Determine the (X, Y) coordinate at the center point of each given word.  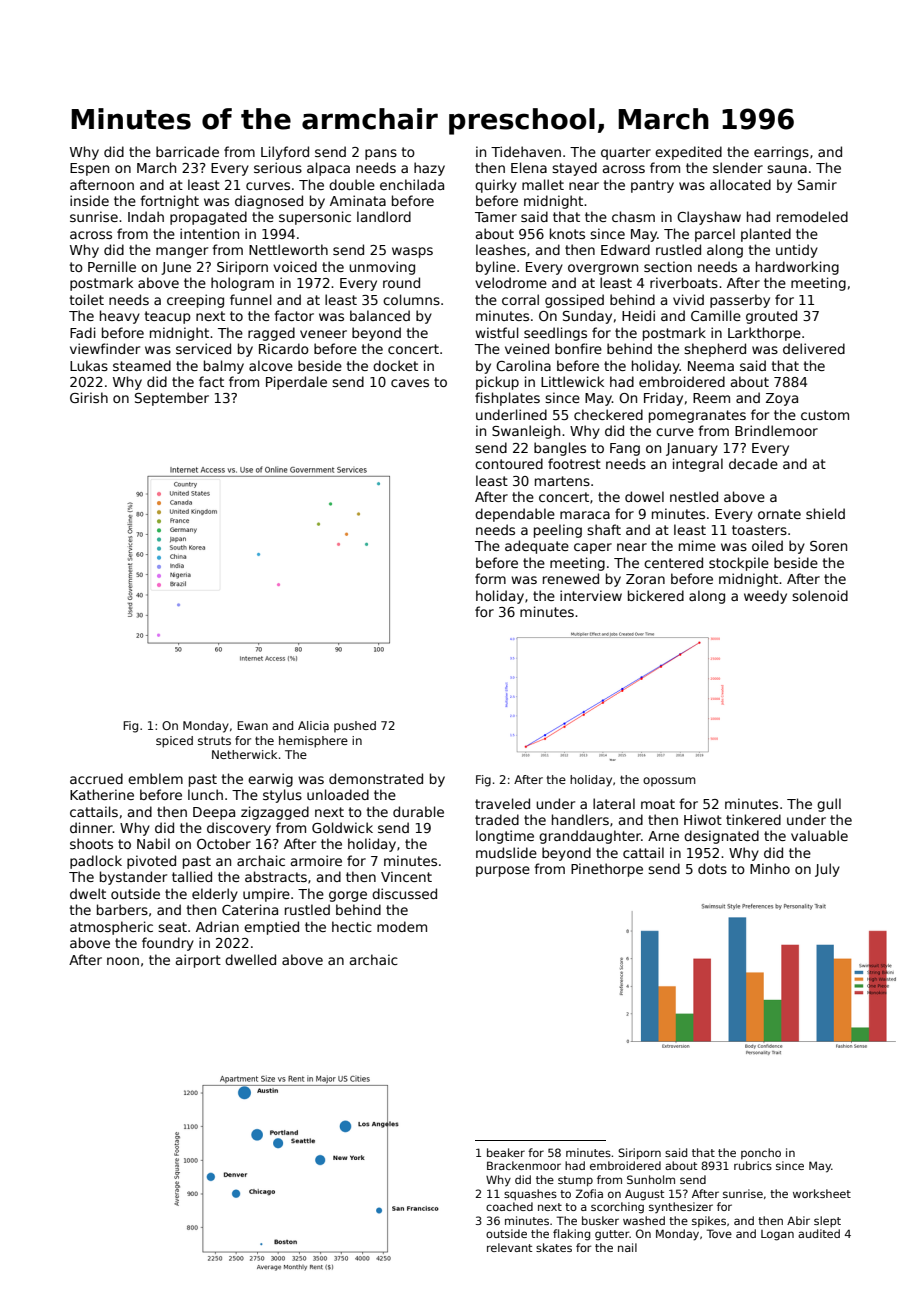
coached (509, 1206)
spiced (174, 742)
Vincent (406, 876)
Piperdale (296, 383)
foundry (168, 944)
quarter (626, 153)
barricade (187, 151)
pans (381, 154)
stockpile (739, 564)
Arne (663, 836)
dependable (515, 515)
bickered (656, 595)
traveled (502, 803)
